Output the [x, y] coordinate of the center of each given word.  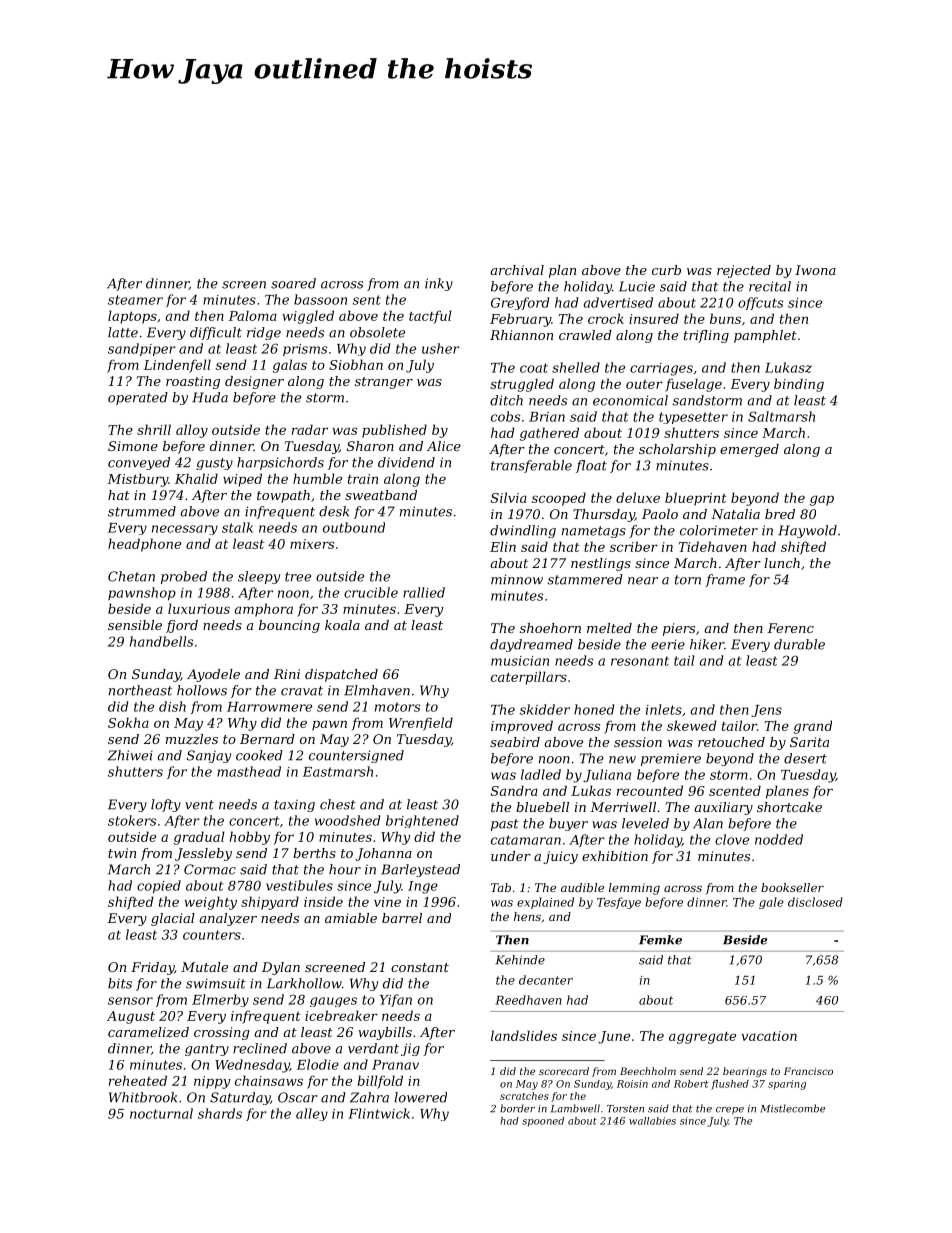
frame [725, 580]
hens [527, 916]
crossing [222, 1033]
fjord [182, 626]
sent [367, 300]
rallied [424, 592]
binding [799, 385]
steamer [135, 300]
